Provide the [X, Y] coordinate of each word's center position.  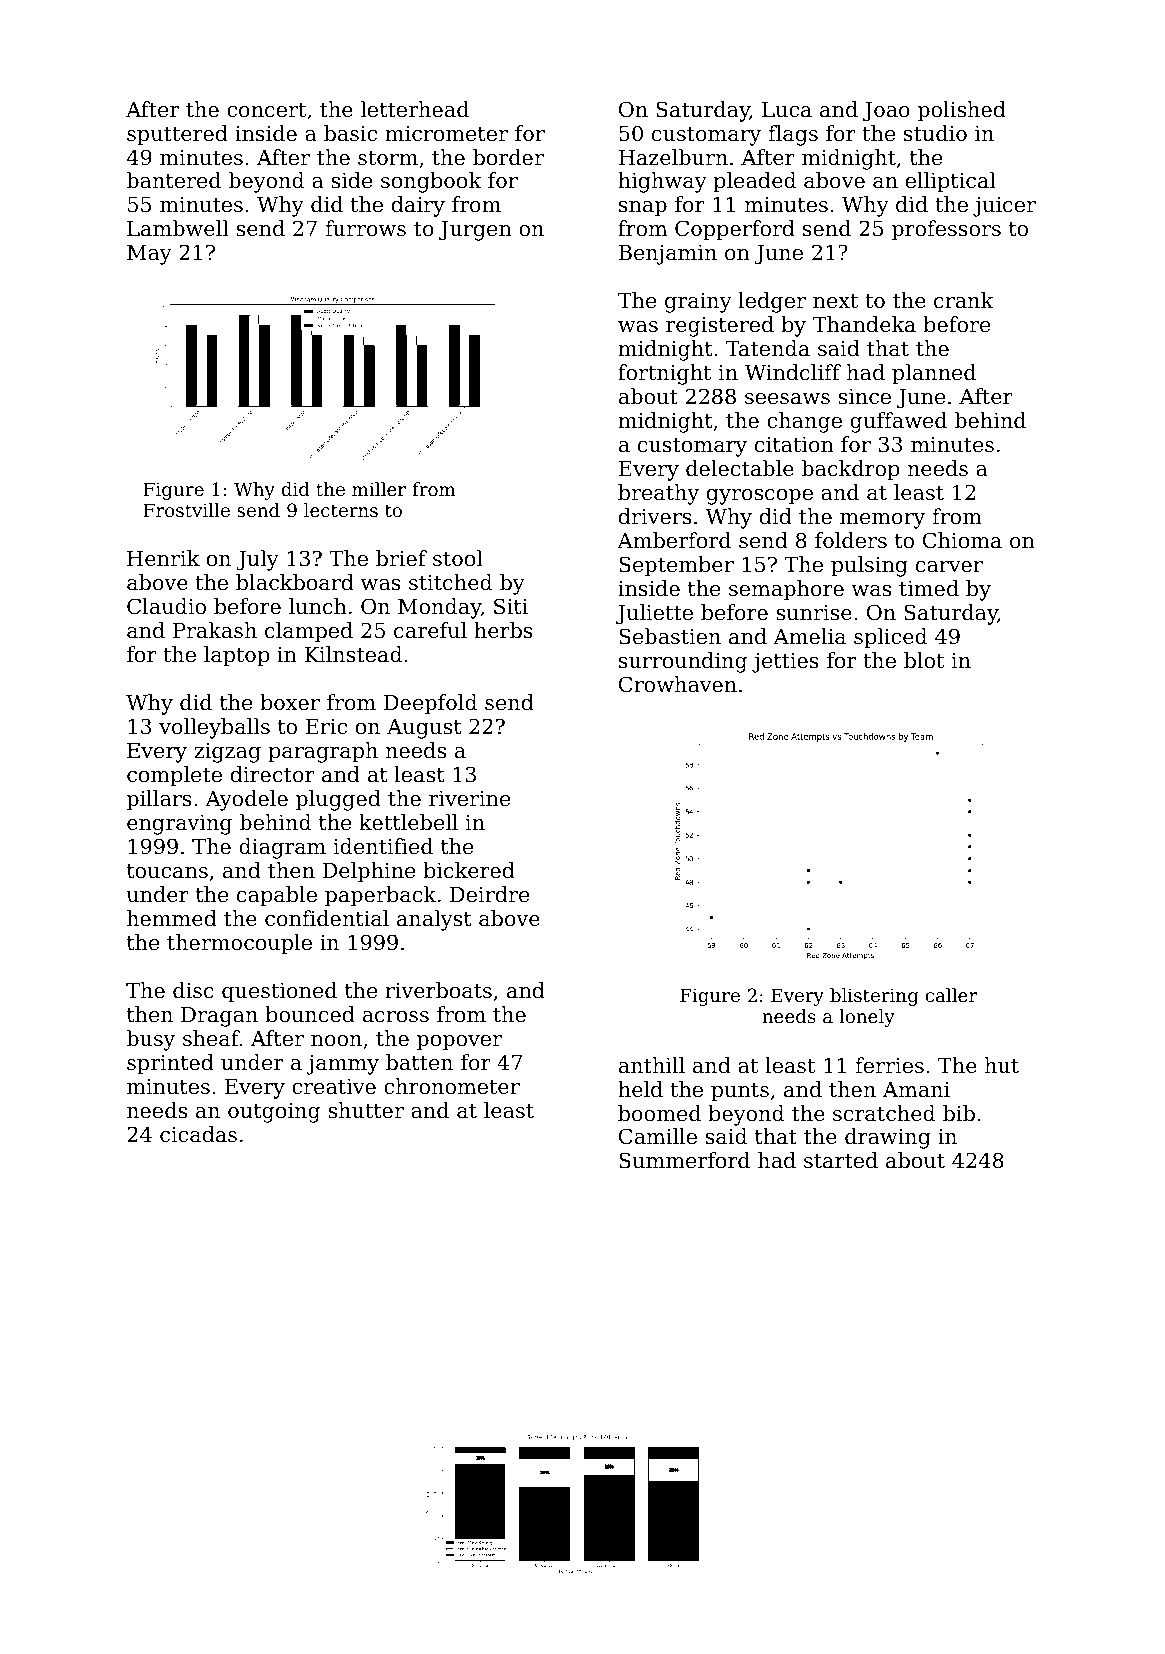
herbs [503, 630]
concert [266, 110]
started [841, 1160]
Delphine [369, 872]
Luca [787, 110]
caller [951, 995]
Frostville [187, 510]
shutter [366, 1110]
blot [924, 660]
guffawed [898, 422]
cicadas [198, 1134]
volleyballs [214, 728]
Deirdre [489, 894]
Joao [886, 112]
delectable [740, 468]
